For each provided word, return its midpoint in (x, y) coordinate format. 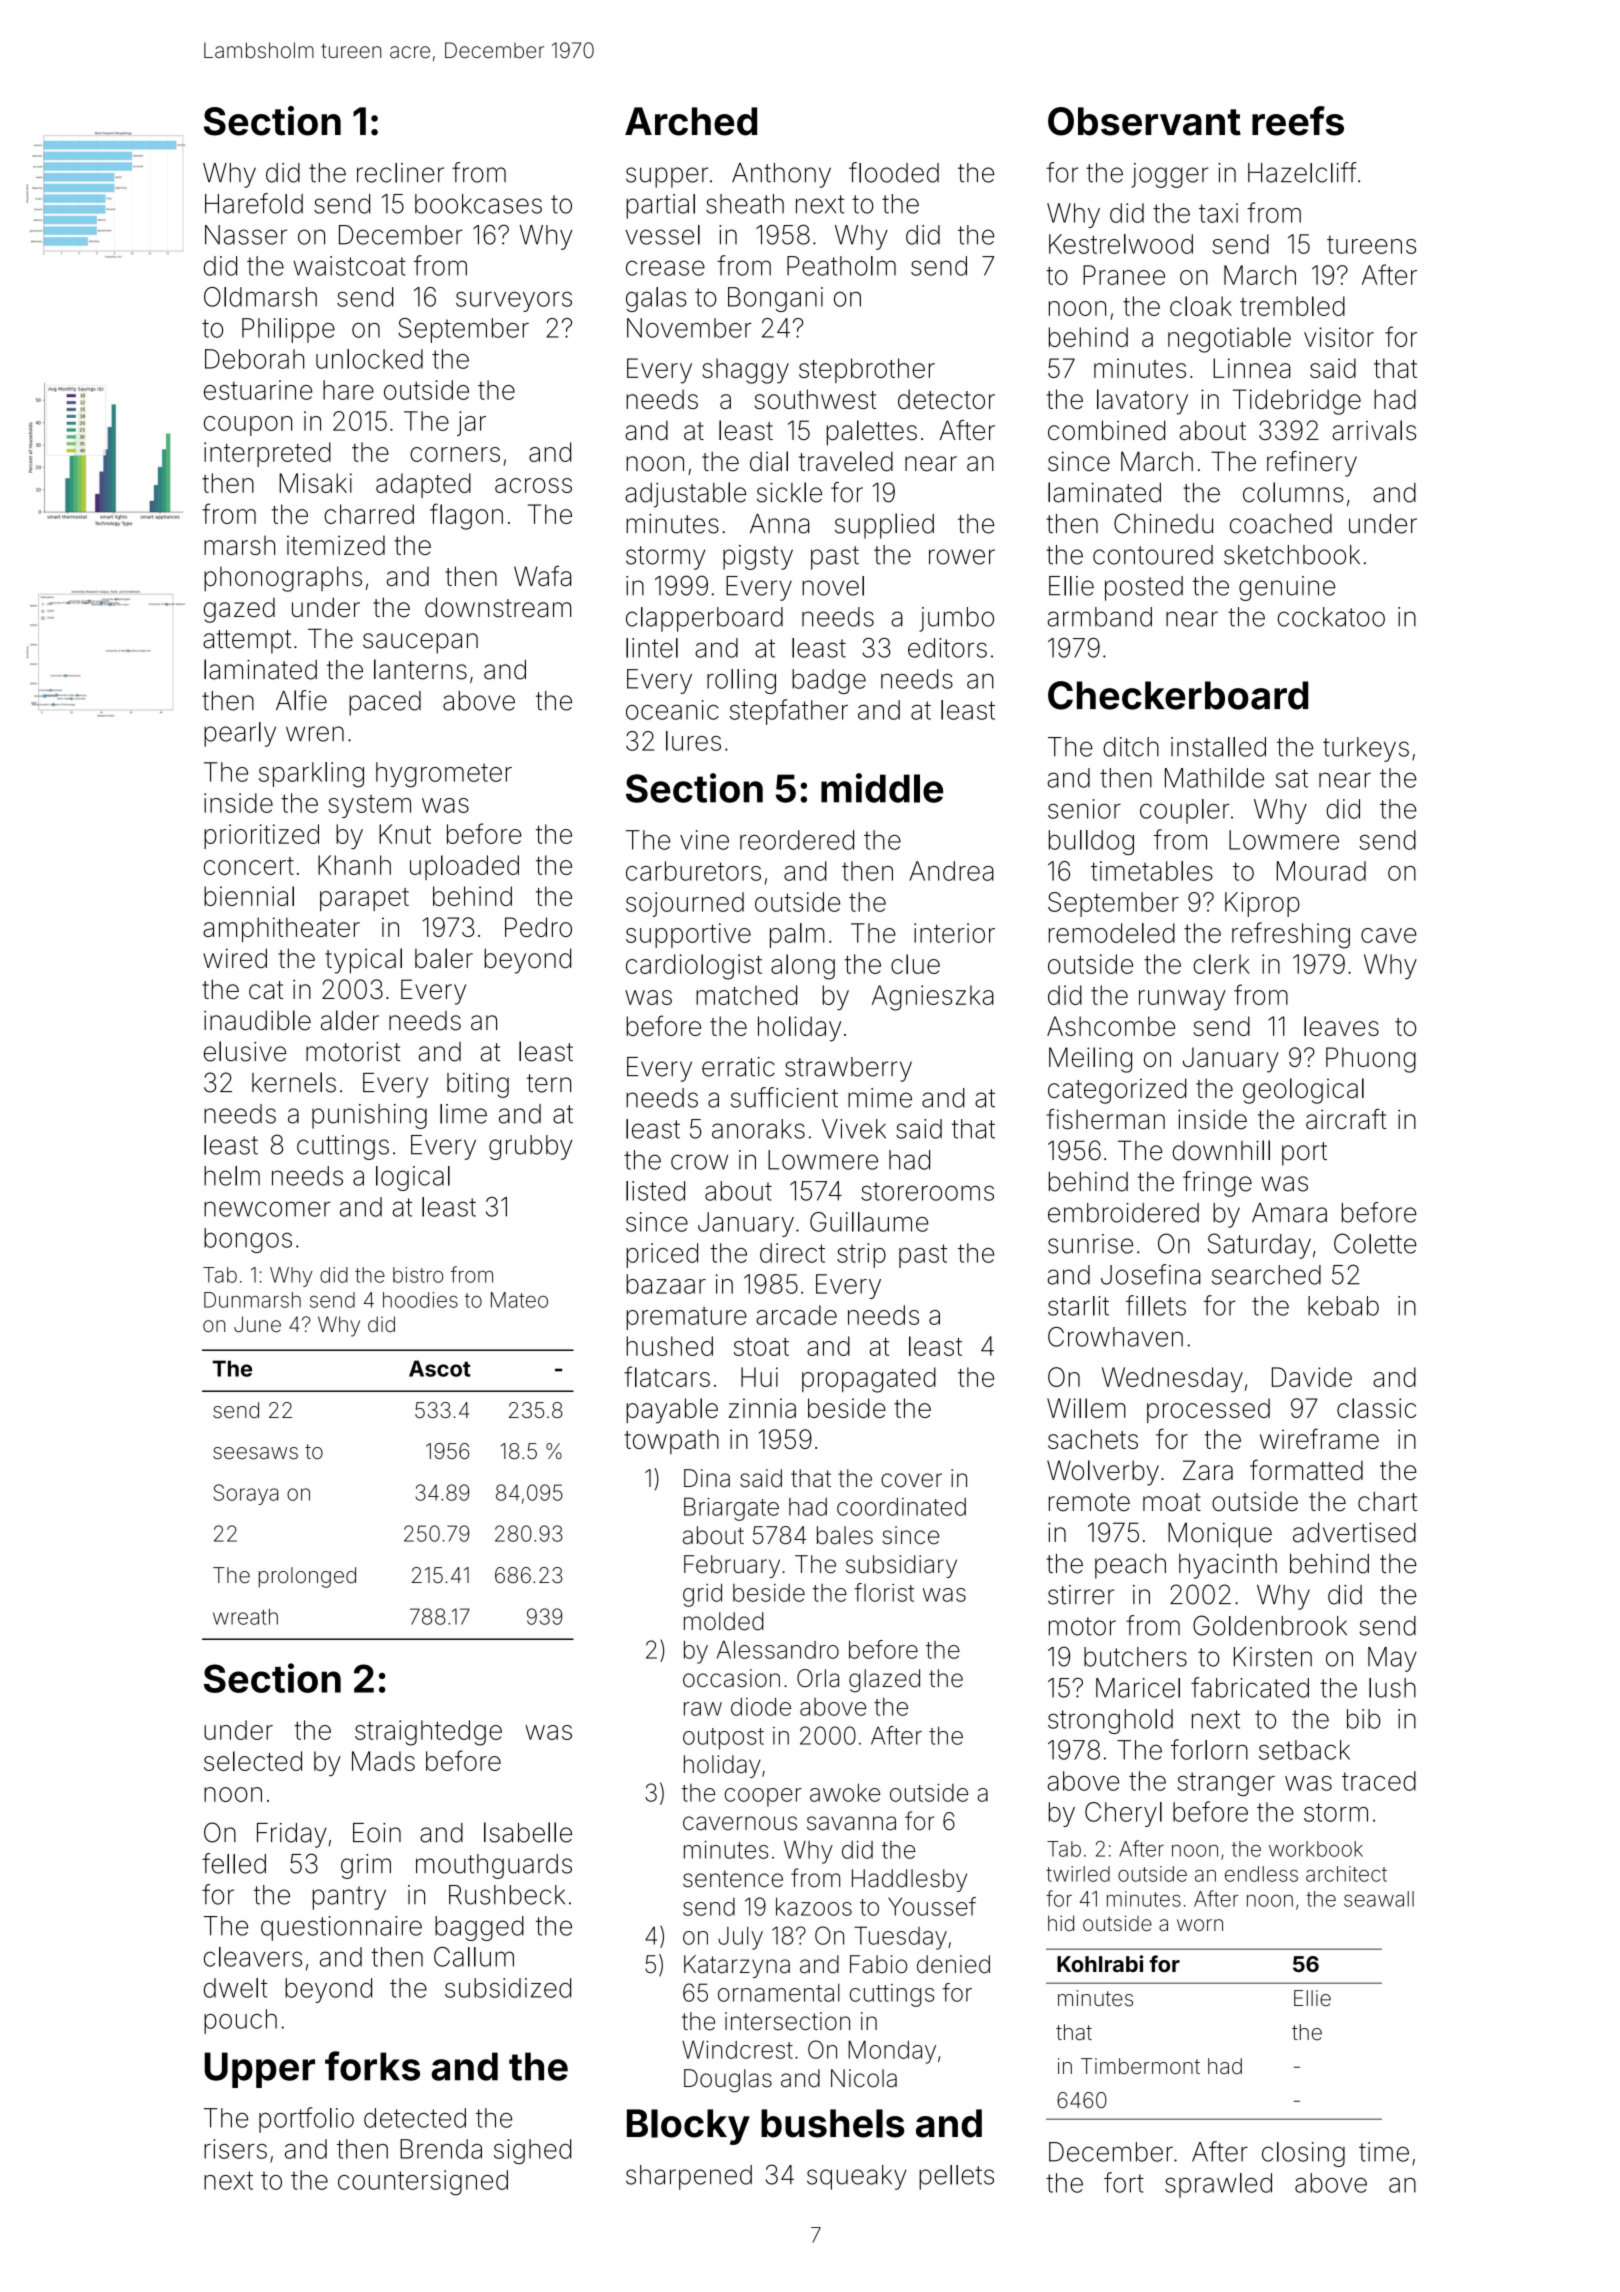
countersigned (423, 2183)
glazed (884, 1681)
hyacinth (1228, 1566)
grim (366, 1866)
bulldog (1091, 842)
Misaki (315, 483)
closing (1303, 2154)
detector (946, 399)
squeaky (857, 2177)
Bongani (775, 299)
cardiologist (694, 967)
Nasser (246, 235)
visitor (1339, 337)
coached (1281, 524)
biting (478, 1085)
